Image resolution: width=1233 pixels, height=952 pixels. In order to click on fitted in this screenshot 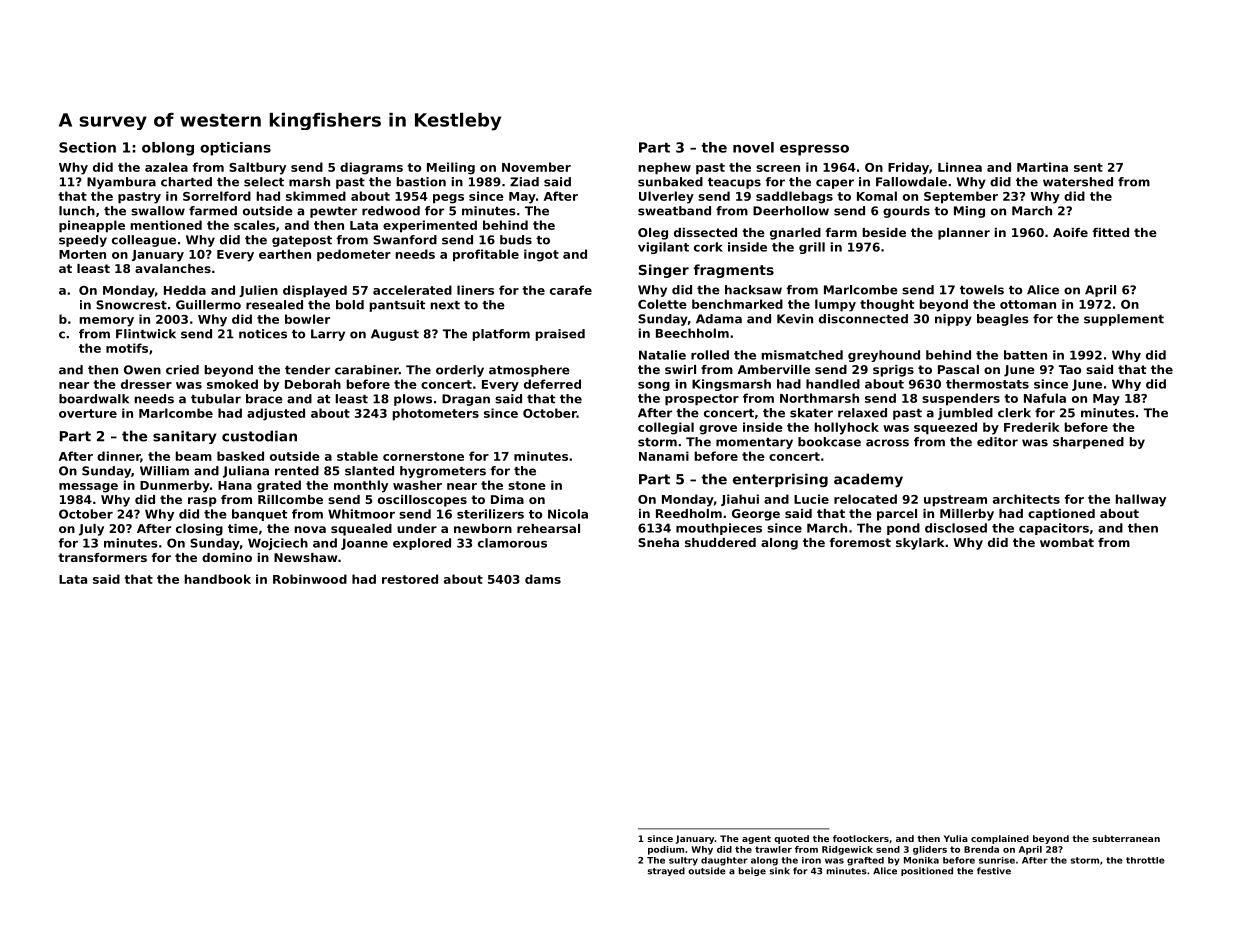, I will do `click(1111, 232)`.
